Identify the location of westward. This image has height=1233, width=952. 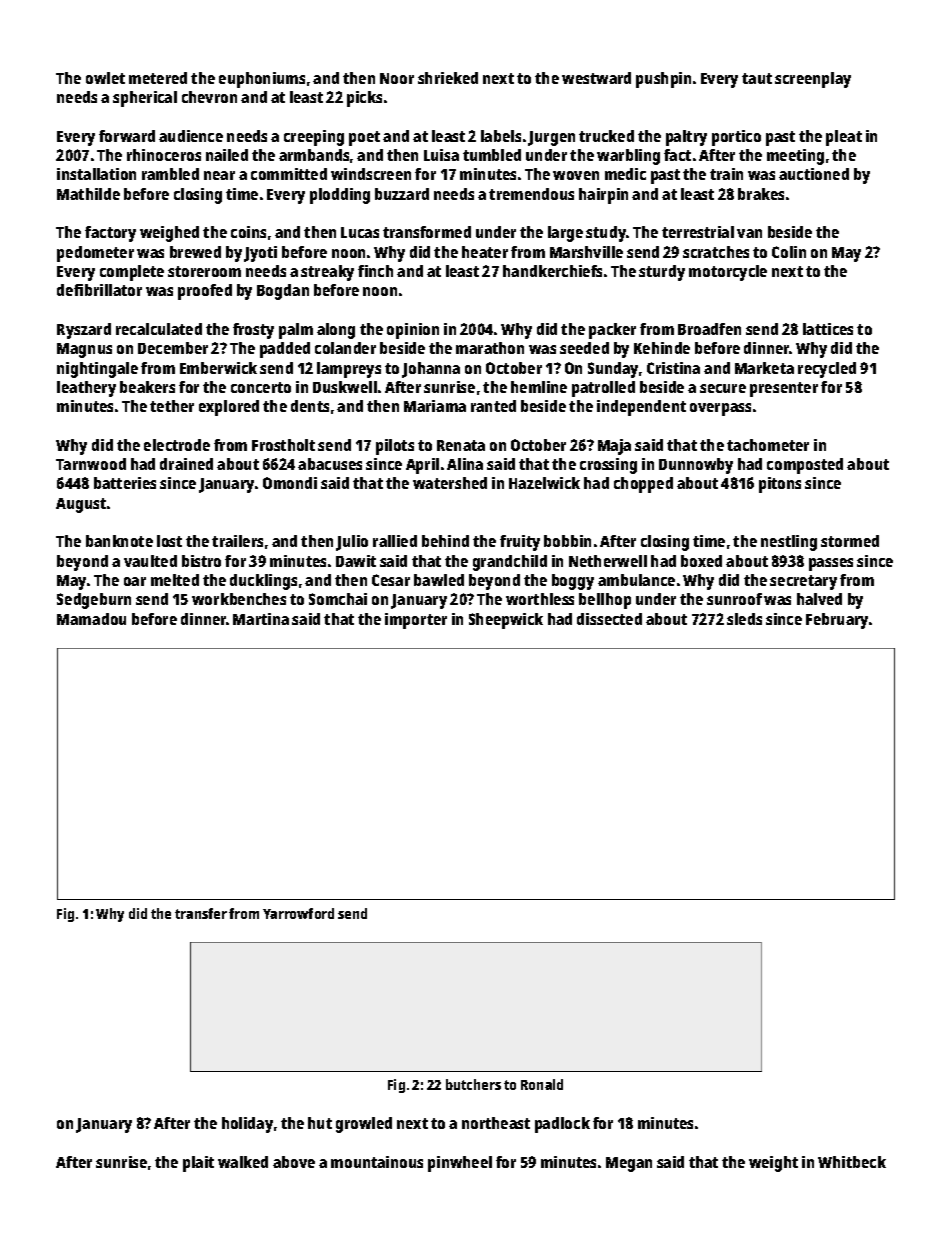
(596, 78).
